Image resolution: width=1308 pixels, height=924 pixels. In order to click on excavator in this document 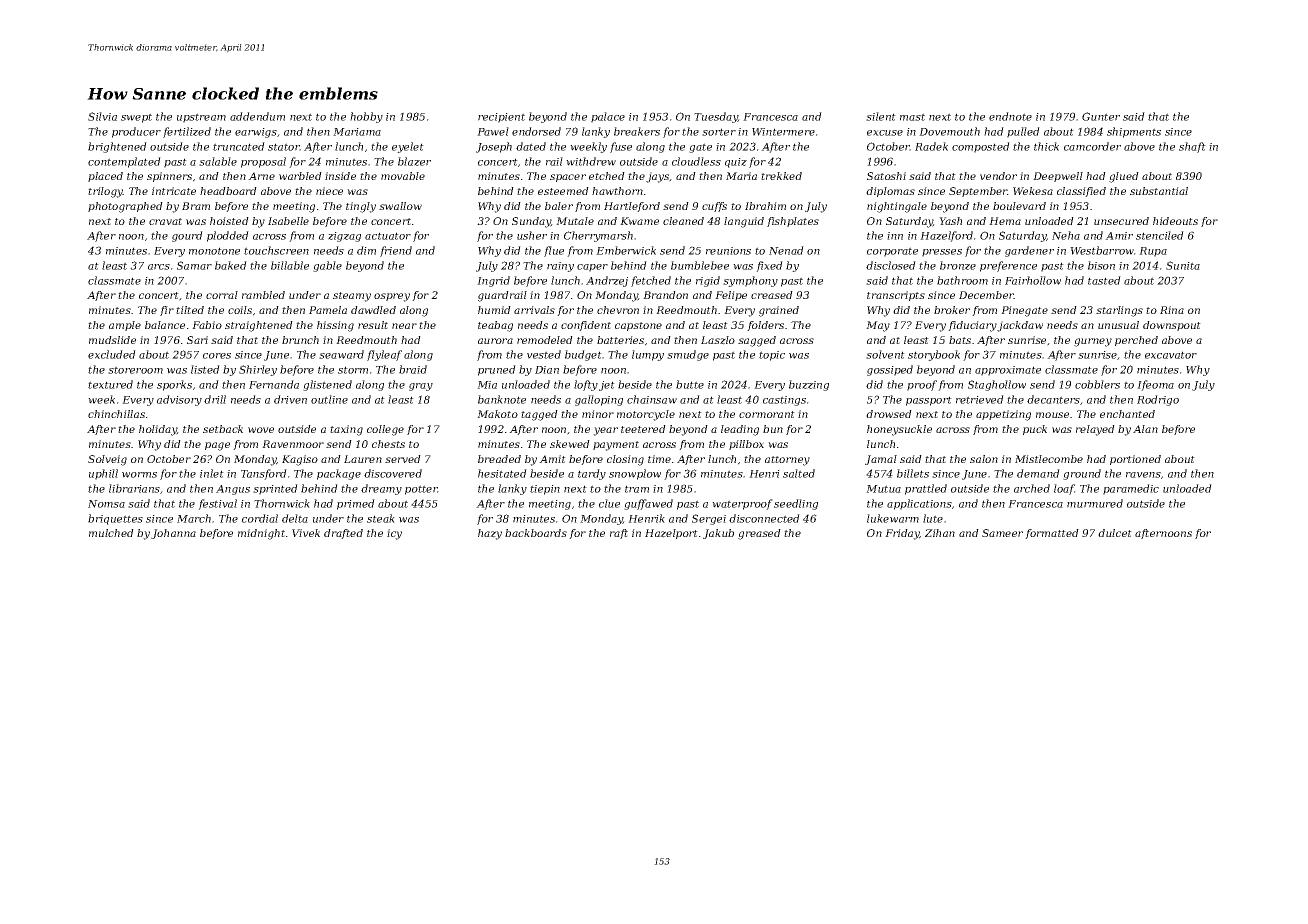, I will do `click(1171, 355)`.
